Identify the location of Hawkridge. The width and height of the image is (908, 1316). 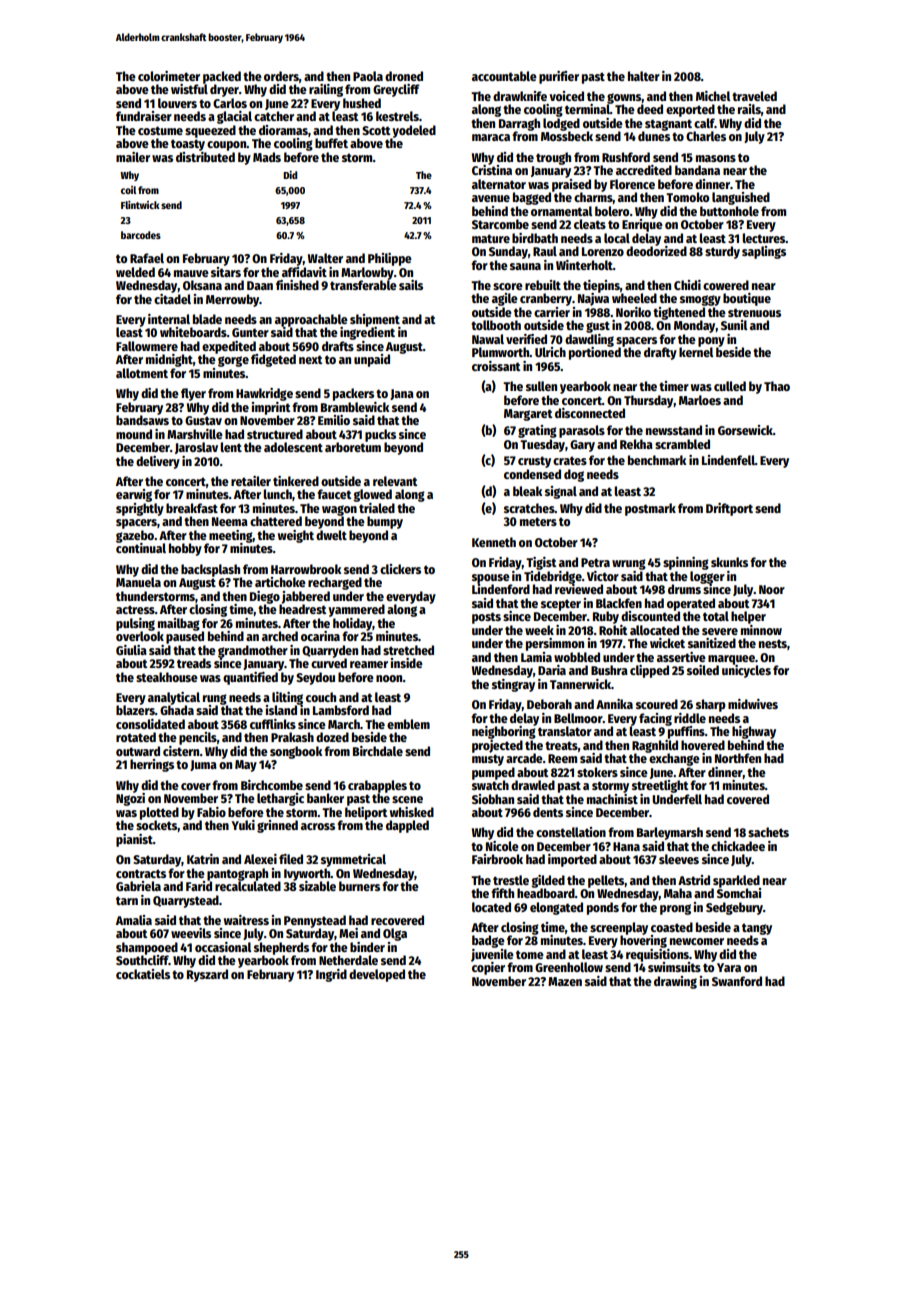
(264, 394).
